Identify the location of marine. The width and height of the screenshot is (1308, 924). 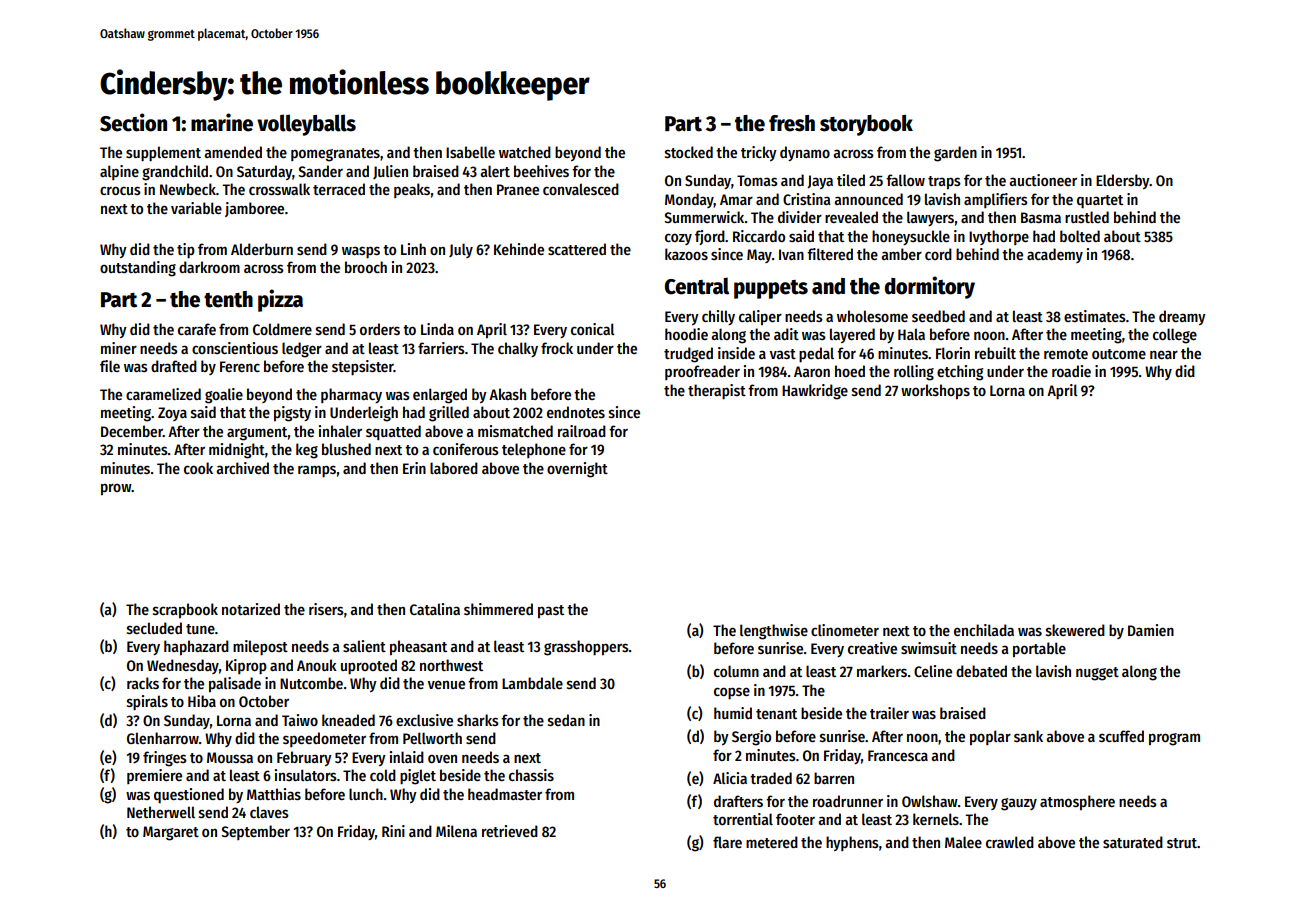
(222, 122).
